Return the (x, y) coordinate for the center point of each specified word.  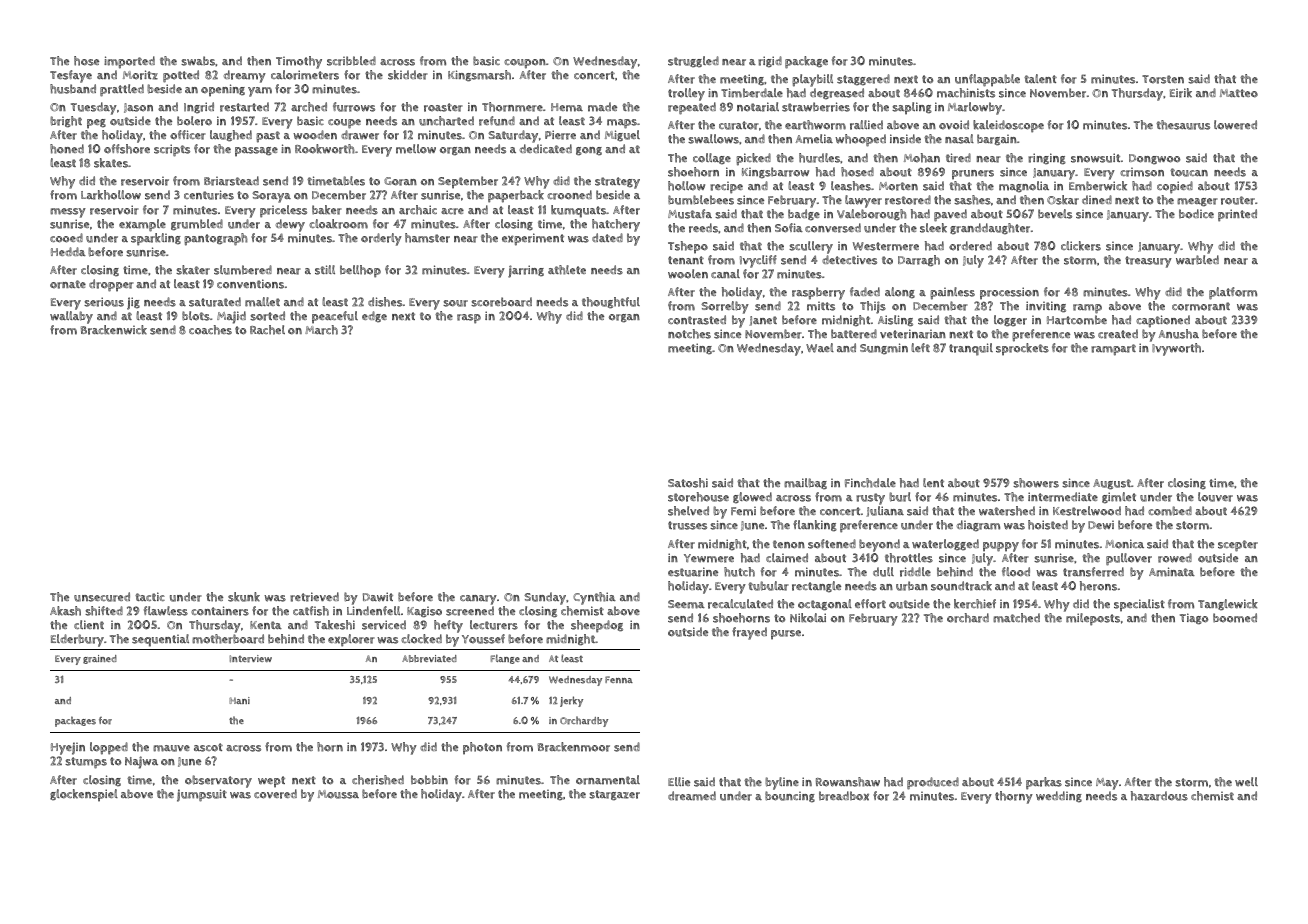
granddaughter (990, 229)
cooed (66, 238)
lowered (1235, 125)
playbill (812, 80)
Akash (65, 611)
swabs (198, 61)
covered (275, 794)
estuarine (693, 572)
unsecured (102, 597)
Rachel (267, 330)
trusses (687, 525)
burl (900, 497)
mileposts (1093, 619)
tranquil (971, 349)
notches (689, 334)
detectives (849, 260)
